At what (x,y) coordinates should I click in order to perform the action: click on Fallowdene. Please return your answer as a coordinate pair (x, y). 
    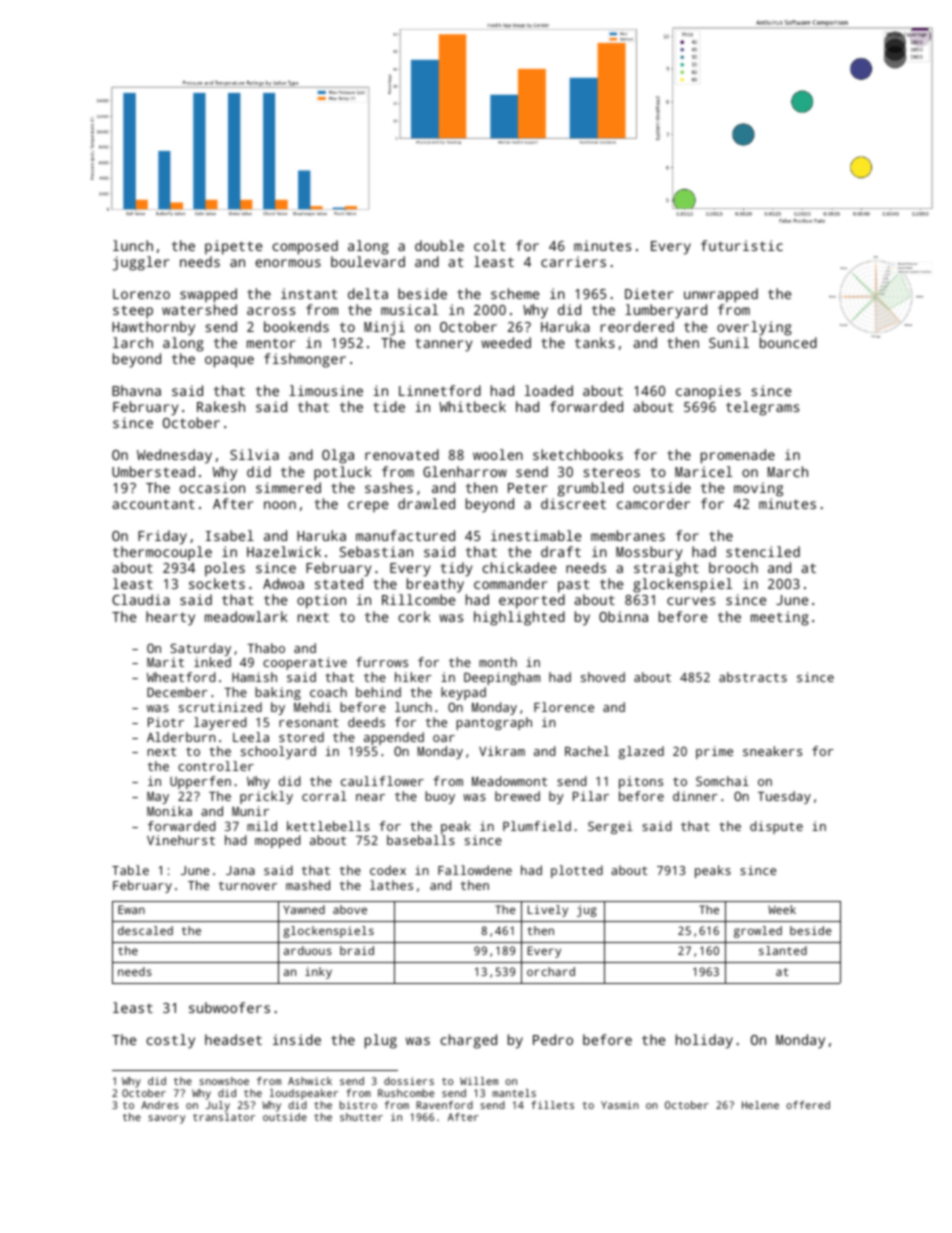
    Looking at the image, I should click on (475, 870).
